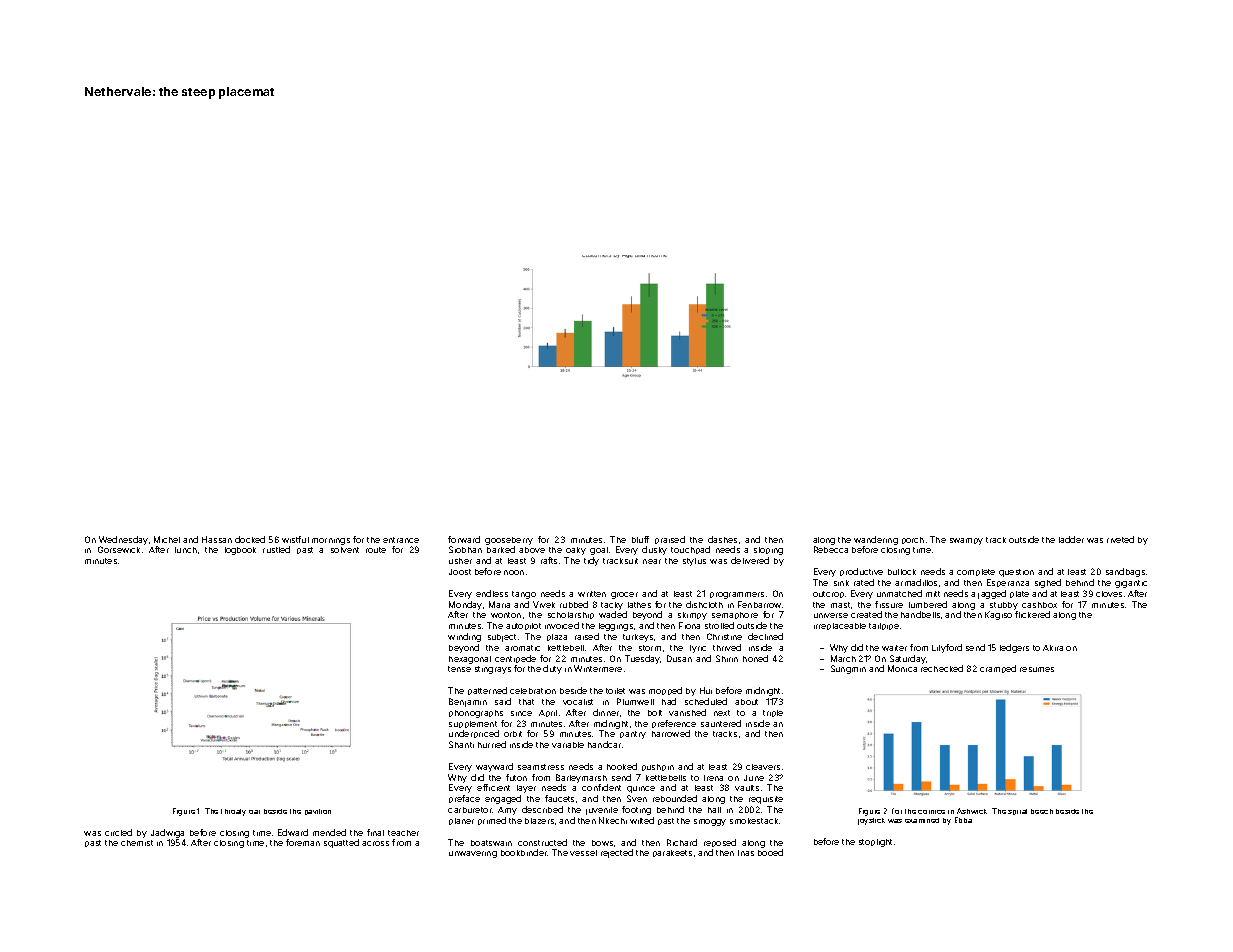 Image resolution: width=1233 pixels, height=952 pixels. What do you see at coordinates (773, 713) in the page?
I see `triple` at bounding box center [773, 713].
